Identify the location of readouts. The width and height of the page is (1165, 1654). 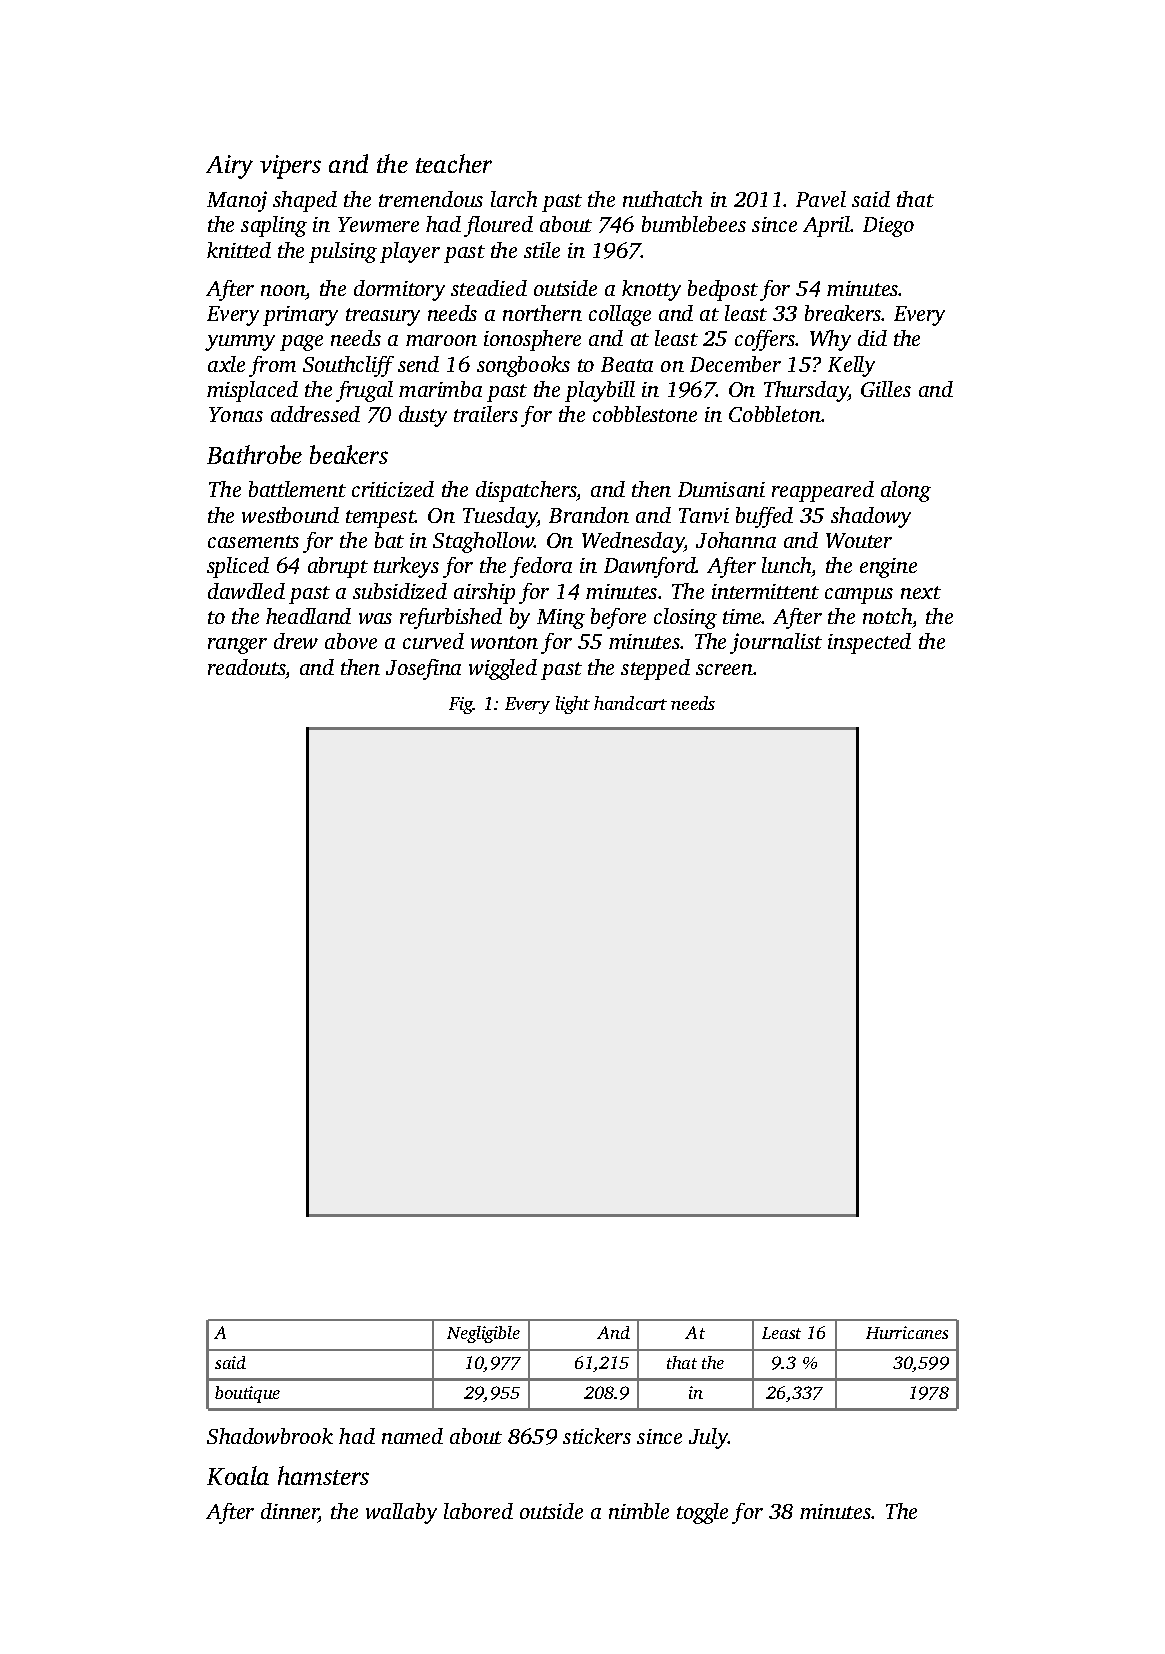
(247, 667).
